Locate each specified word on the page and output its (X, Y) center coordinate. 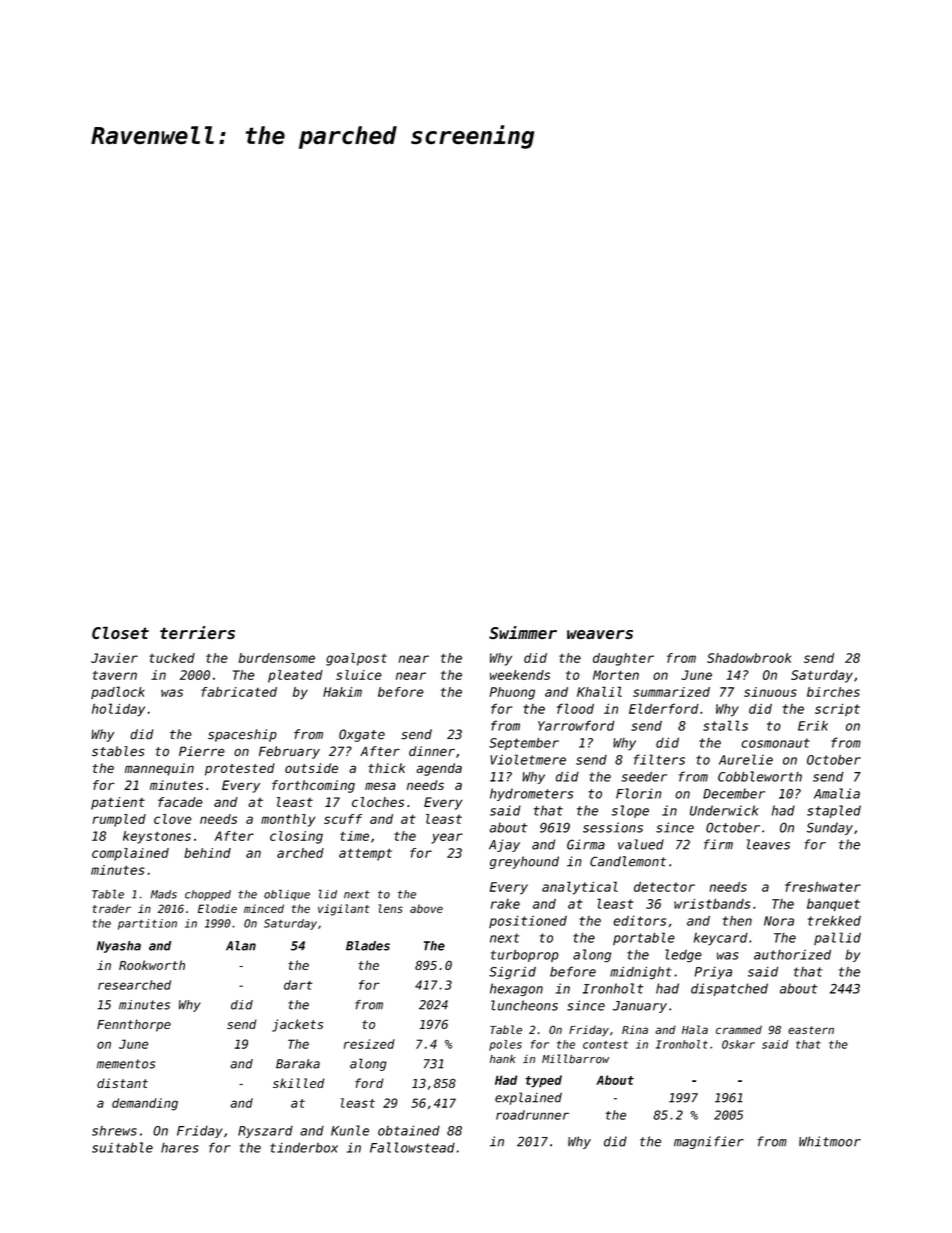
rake (505, 904)
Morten (616, 675)
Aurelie (746, 759)
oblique (287, 895)
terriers (197, 632)
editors (639, 921)
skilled (298, 1083)
